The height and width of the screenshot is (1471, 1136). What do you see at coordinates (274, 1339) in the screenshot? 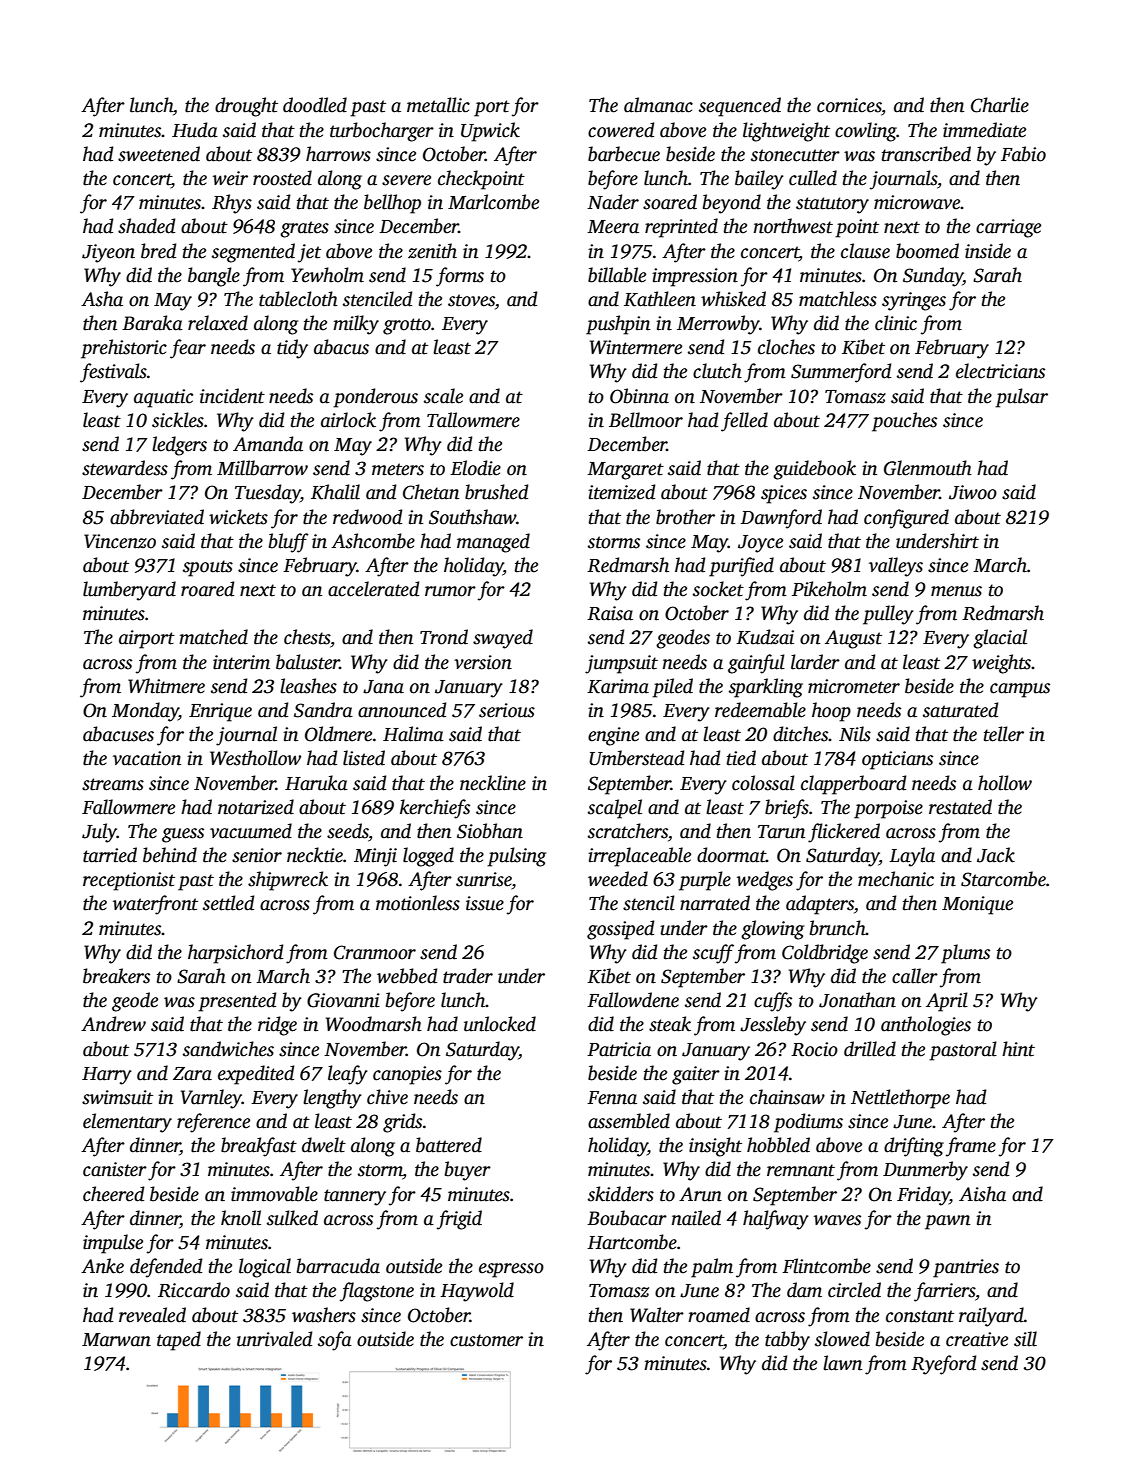
I see `unrivaled` at bounding box center [274, 1339].
